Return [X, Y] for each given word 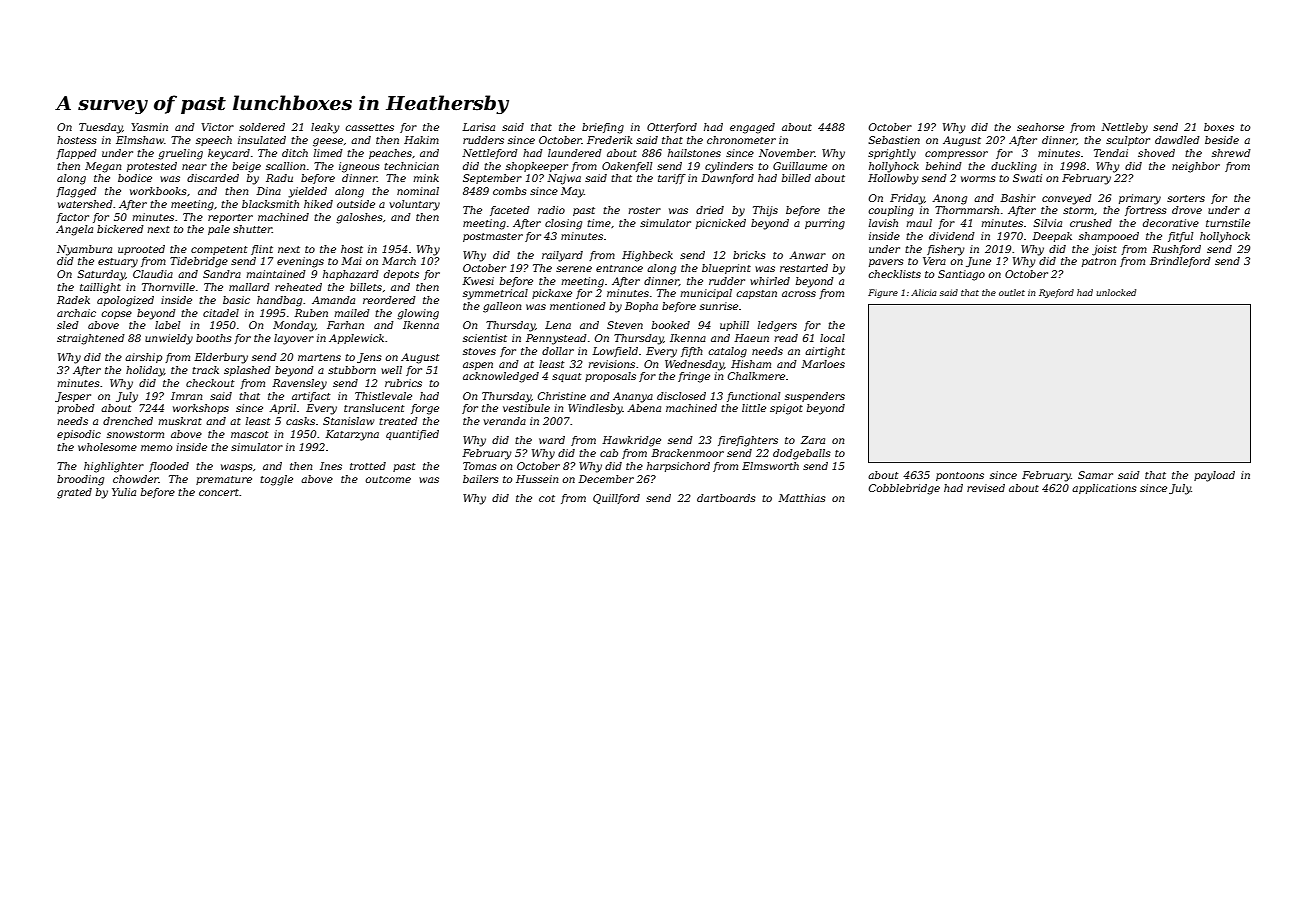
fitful [1180, 237]
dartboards [726, 498]
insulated [262, 140]
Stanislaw [349, 421]
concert [219, 492]
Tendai [1111, 153]
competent [219, 250]
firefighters [748, 441]
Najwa [564, 179]
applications [1104, 489]
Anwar [807, 255]
